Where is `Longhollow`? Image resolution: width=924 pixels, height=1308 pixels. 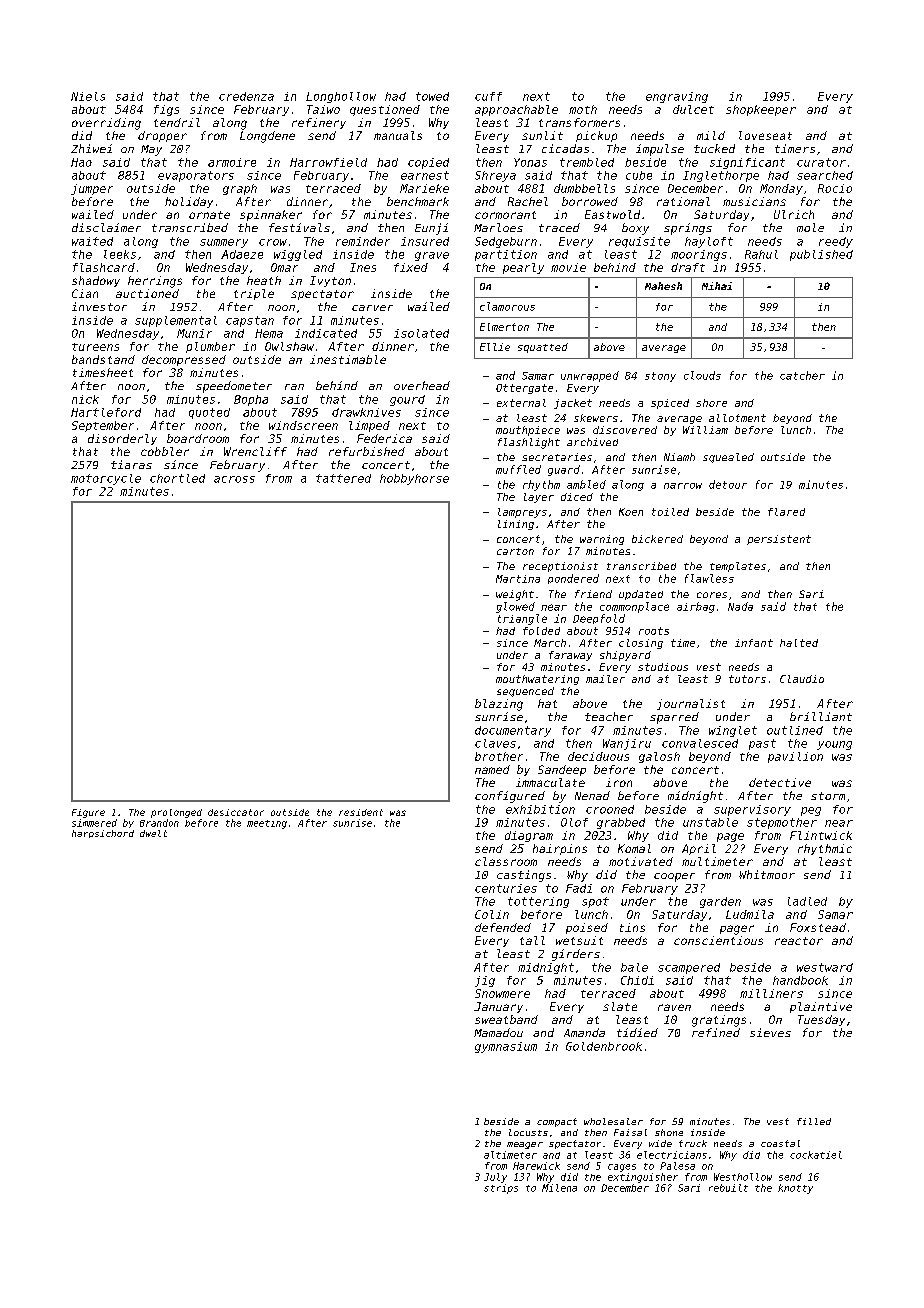 Longhollow is located at coordinates (341, 97).
